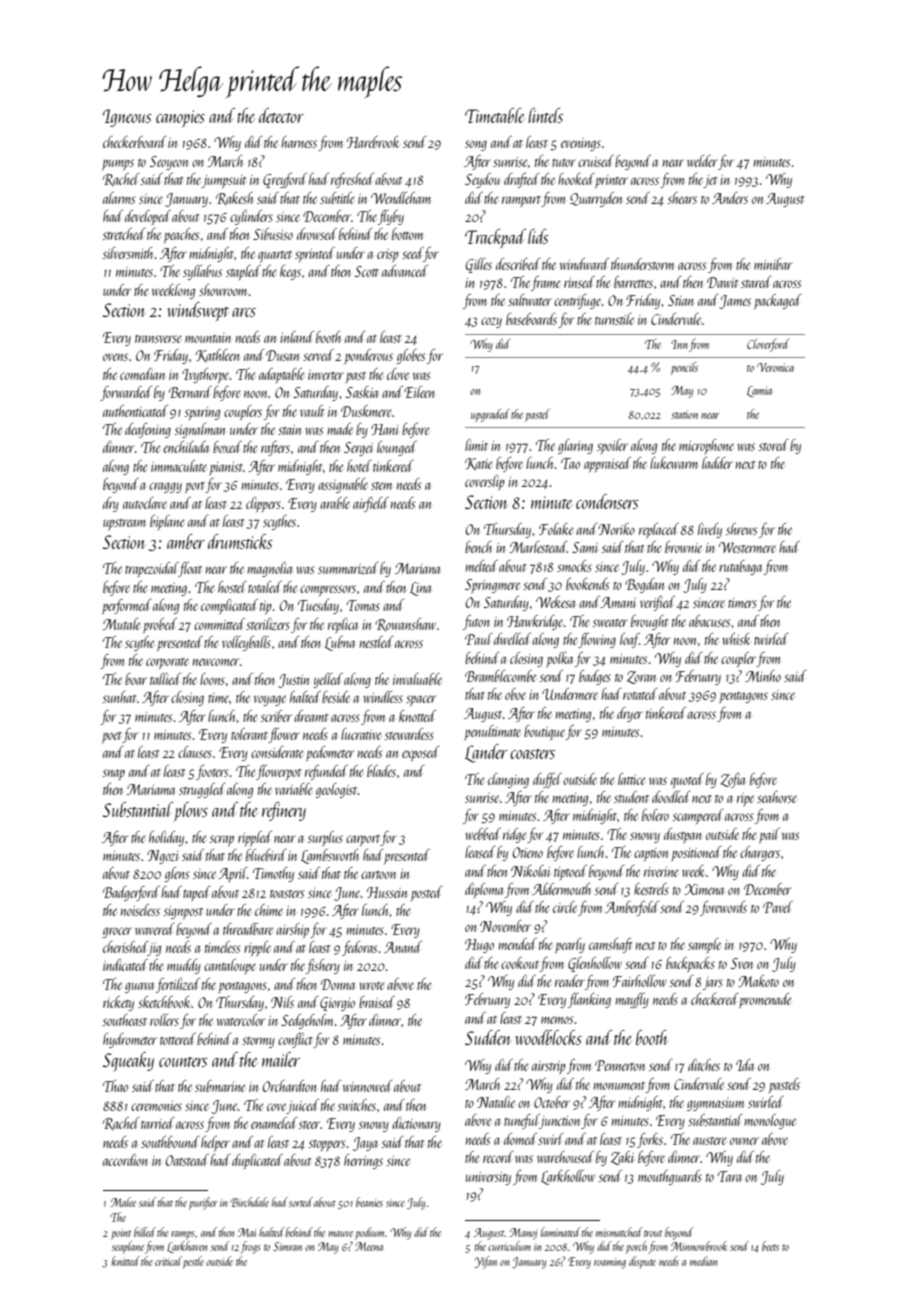 The width and height of the screenshot is (908, 1316). What do you see at coordinates (486, 1262) in the screenshot?
I see `Yifan` at bounding box center [486, 1262].
